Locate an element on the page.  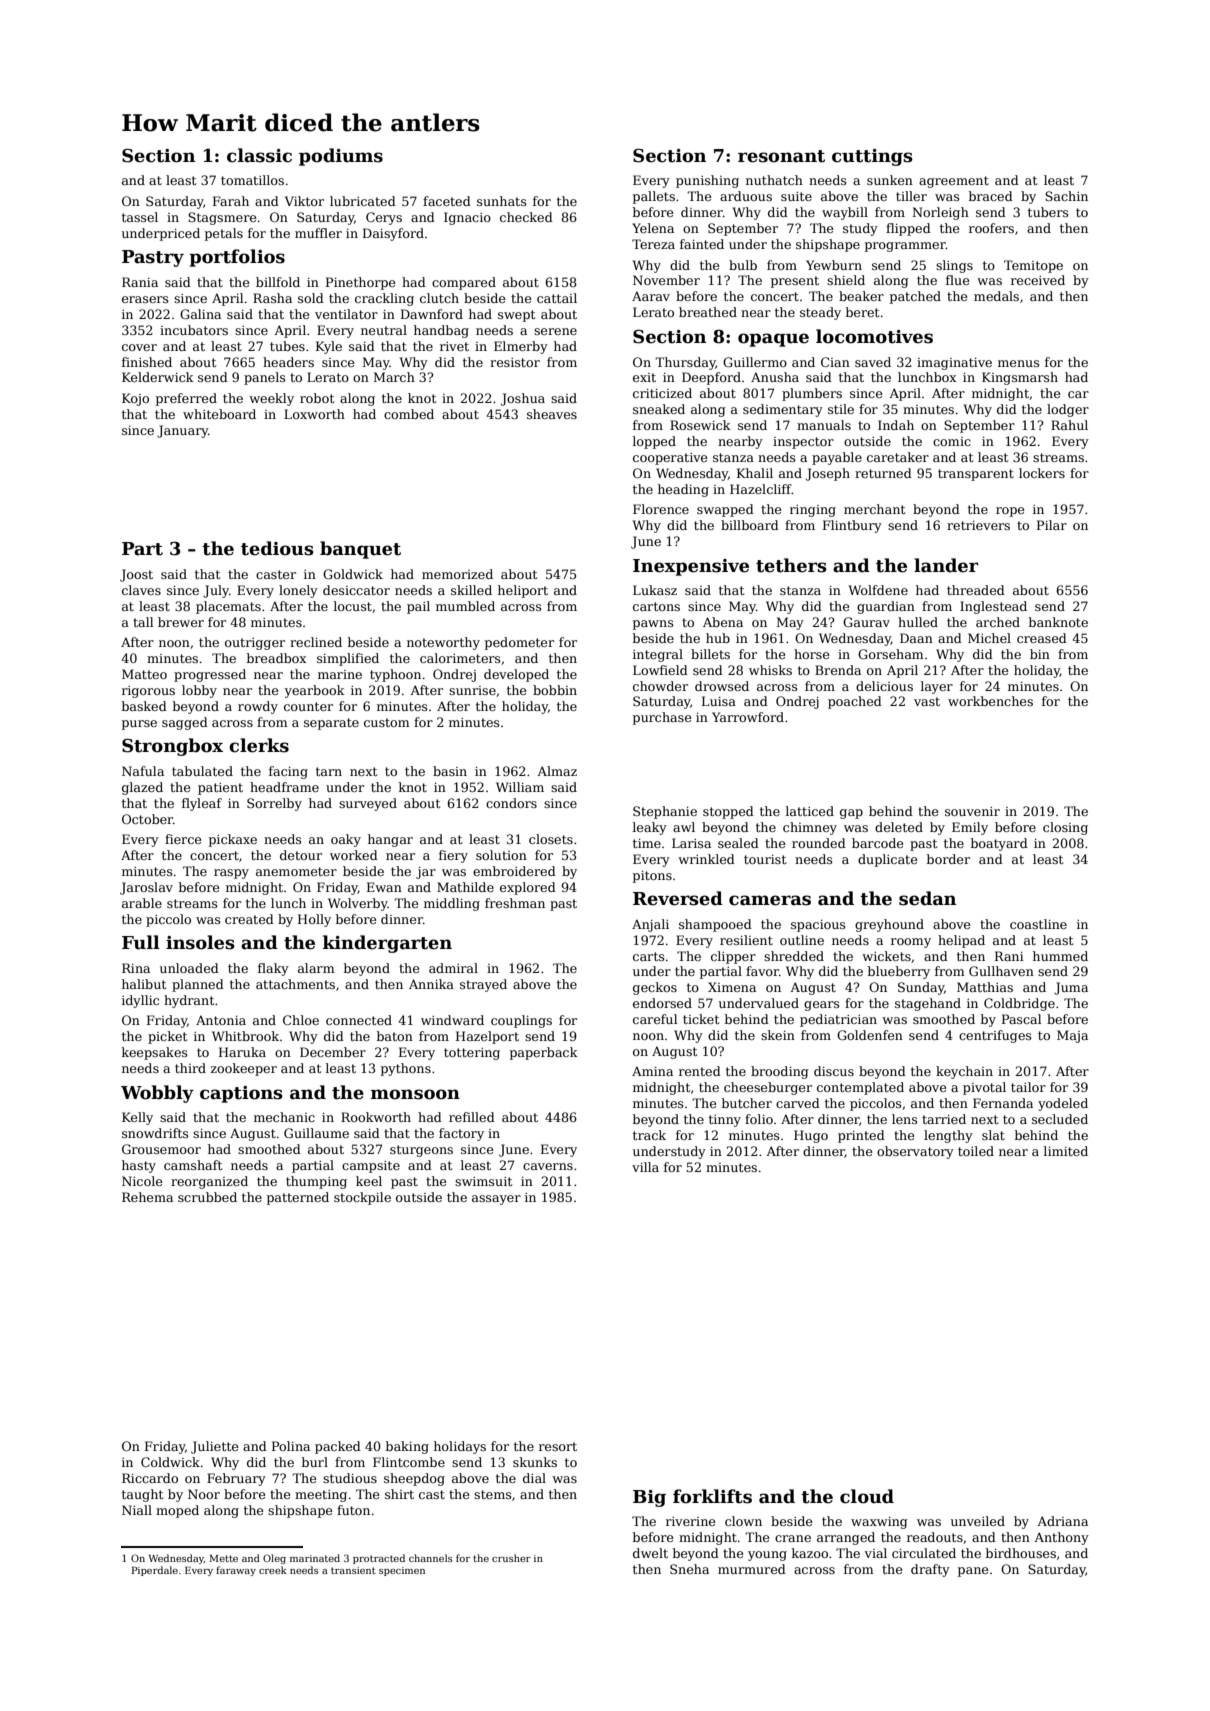
toiled is located at coordinates (976, 1151).
